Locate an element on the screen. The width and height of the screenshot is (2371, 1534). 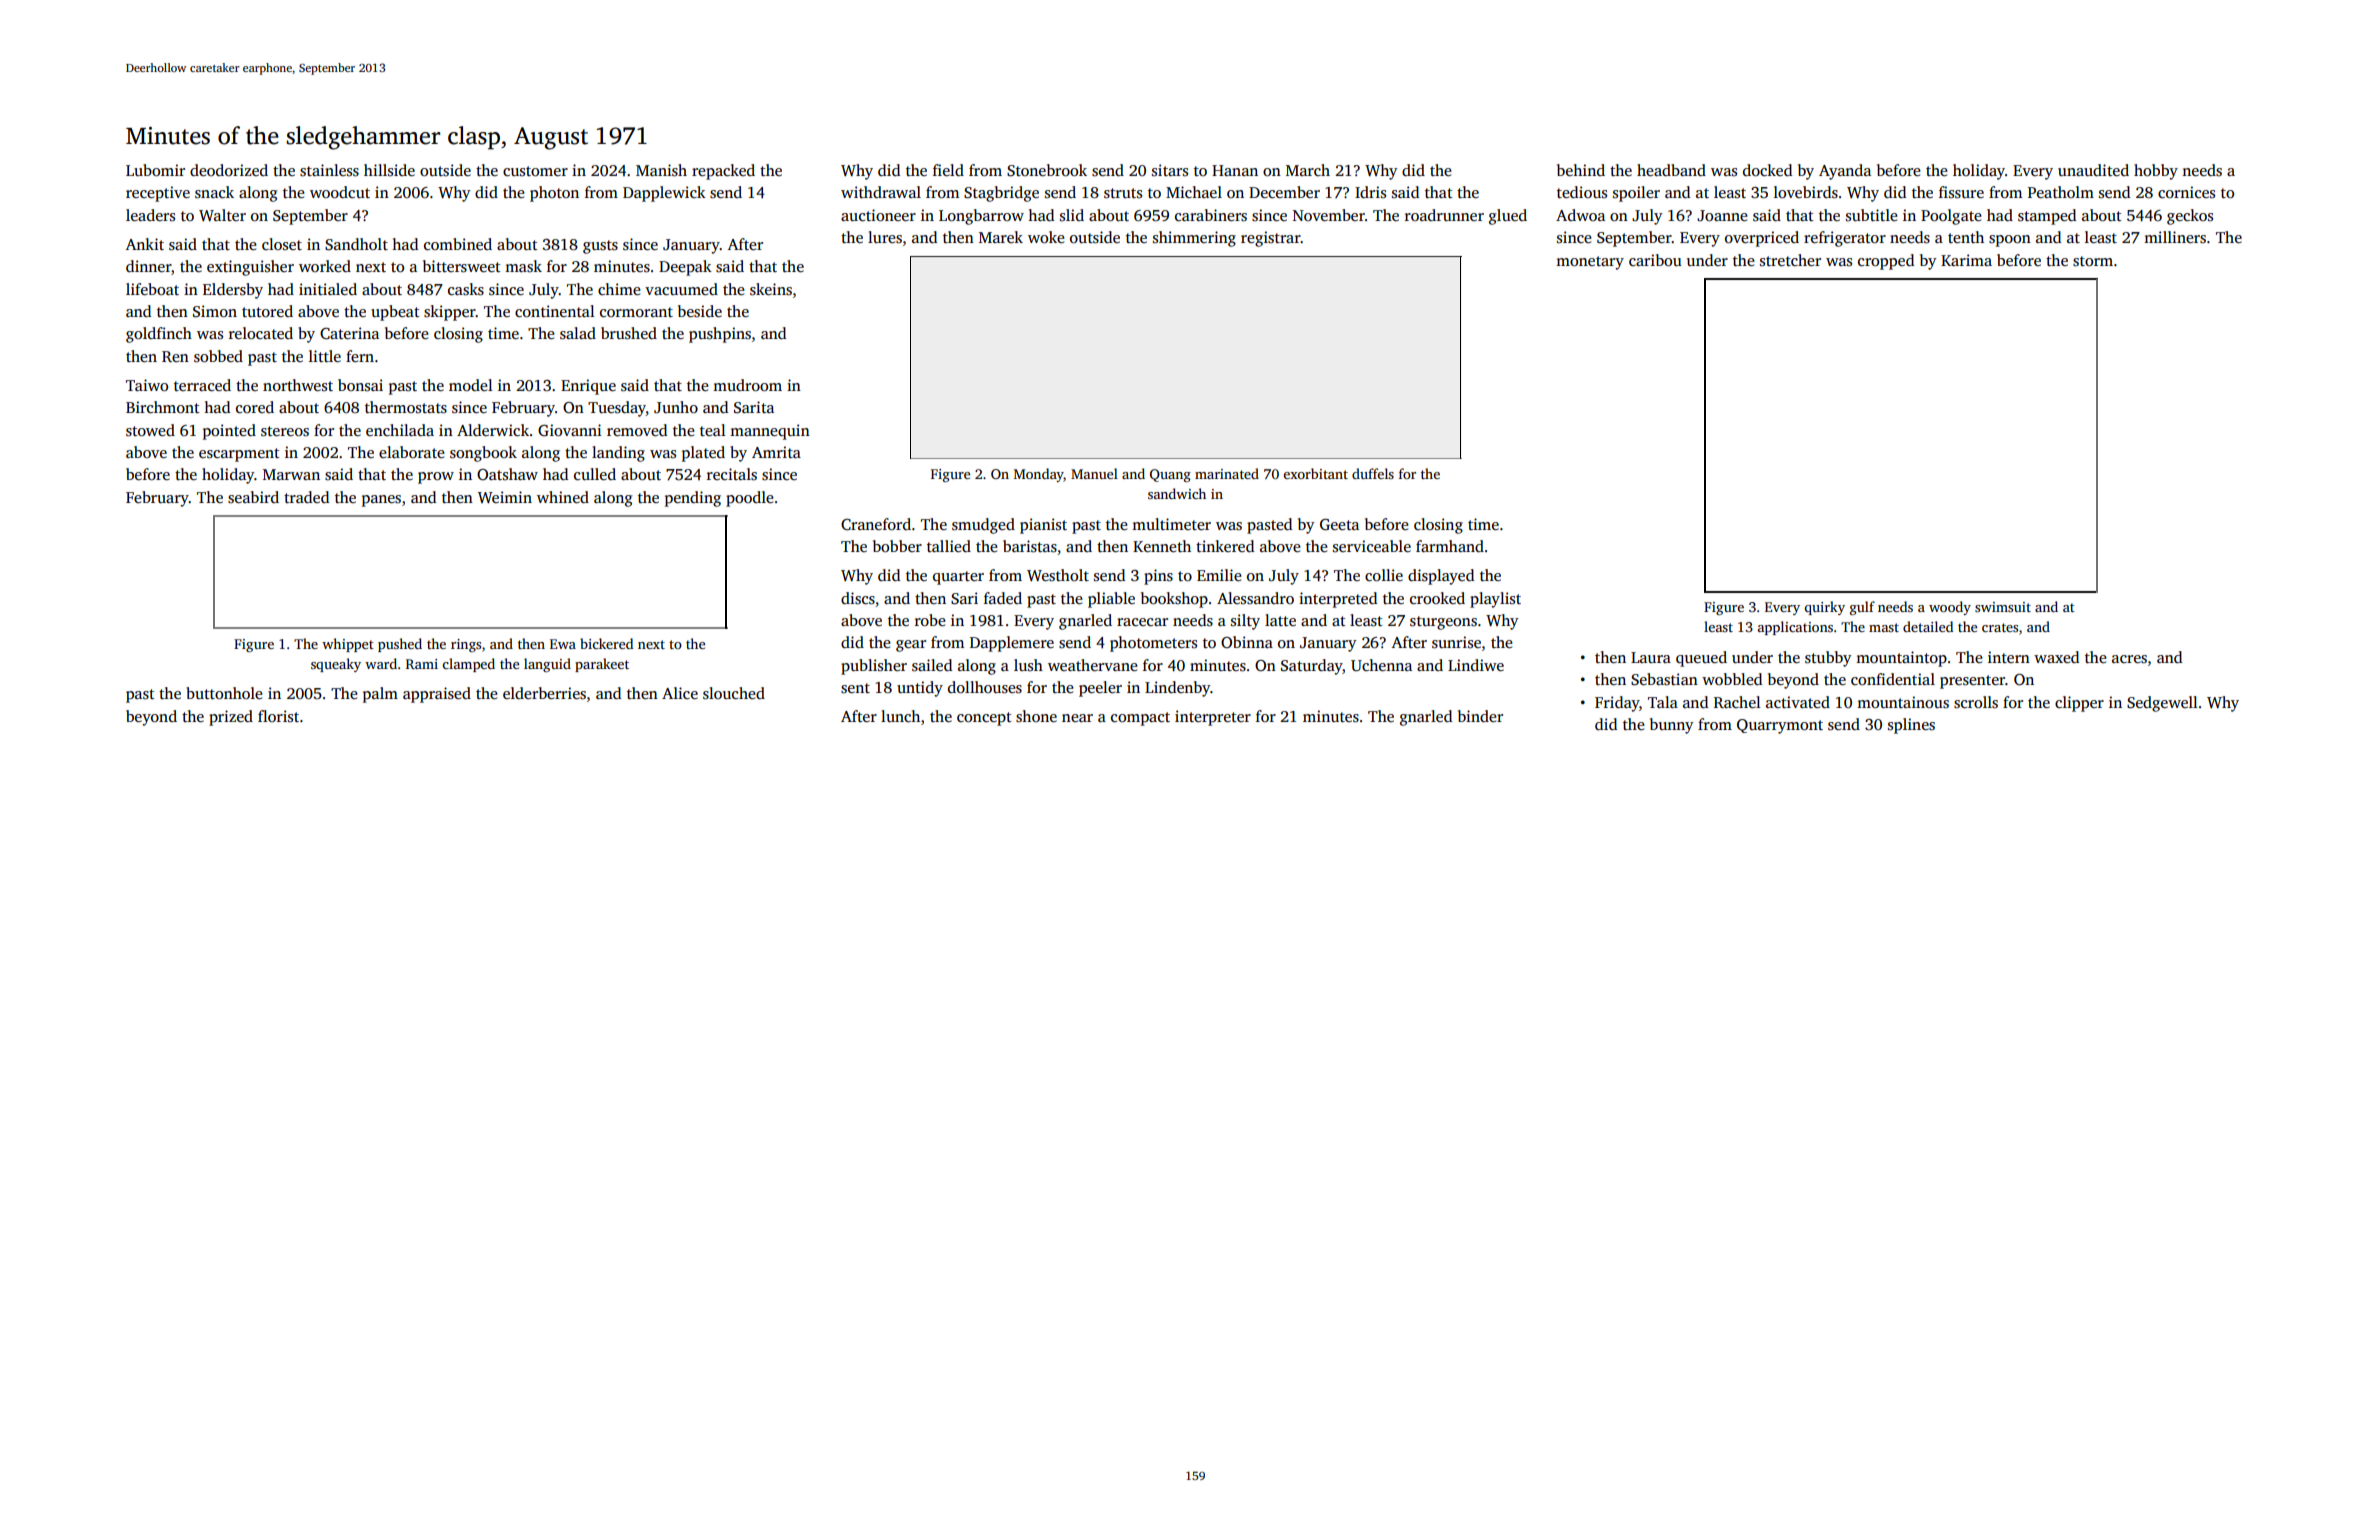
Ayanda is located at coordinates (1845, 172).
